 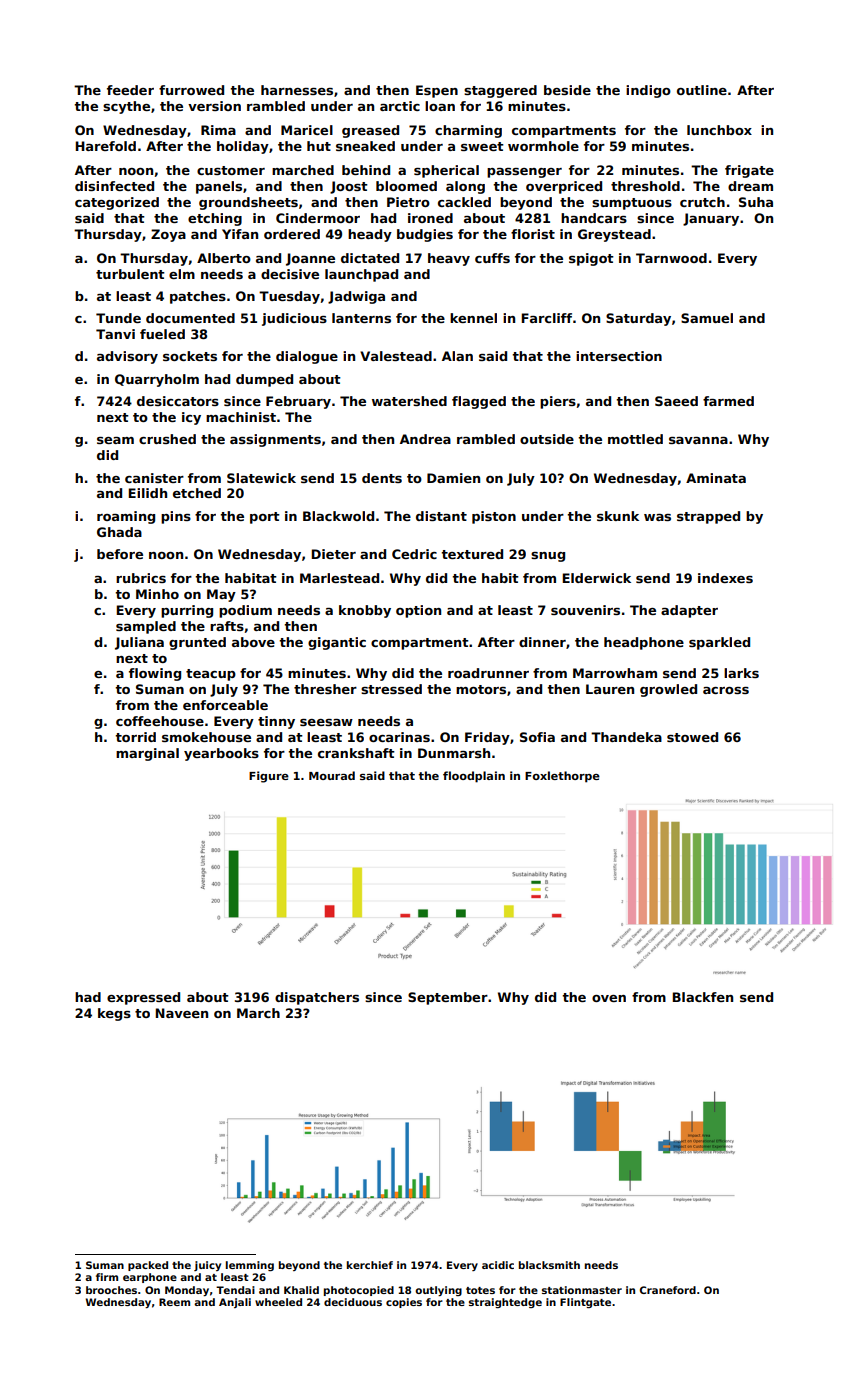 What do you see at coordinates (143, 998) in the screenshot?
I see `expressed` at bounding box center [143, 998].
